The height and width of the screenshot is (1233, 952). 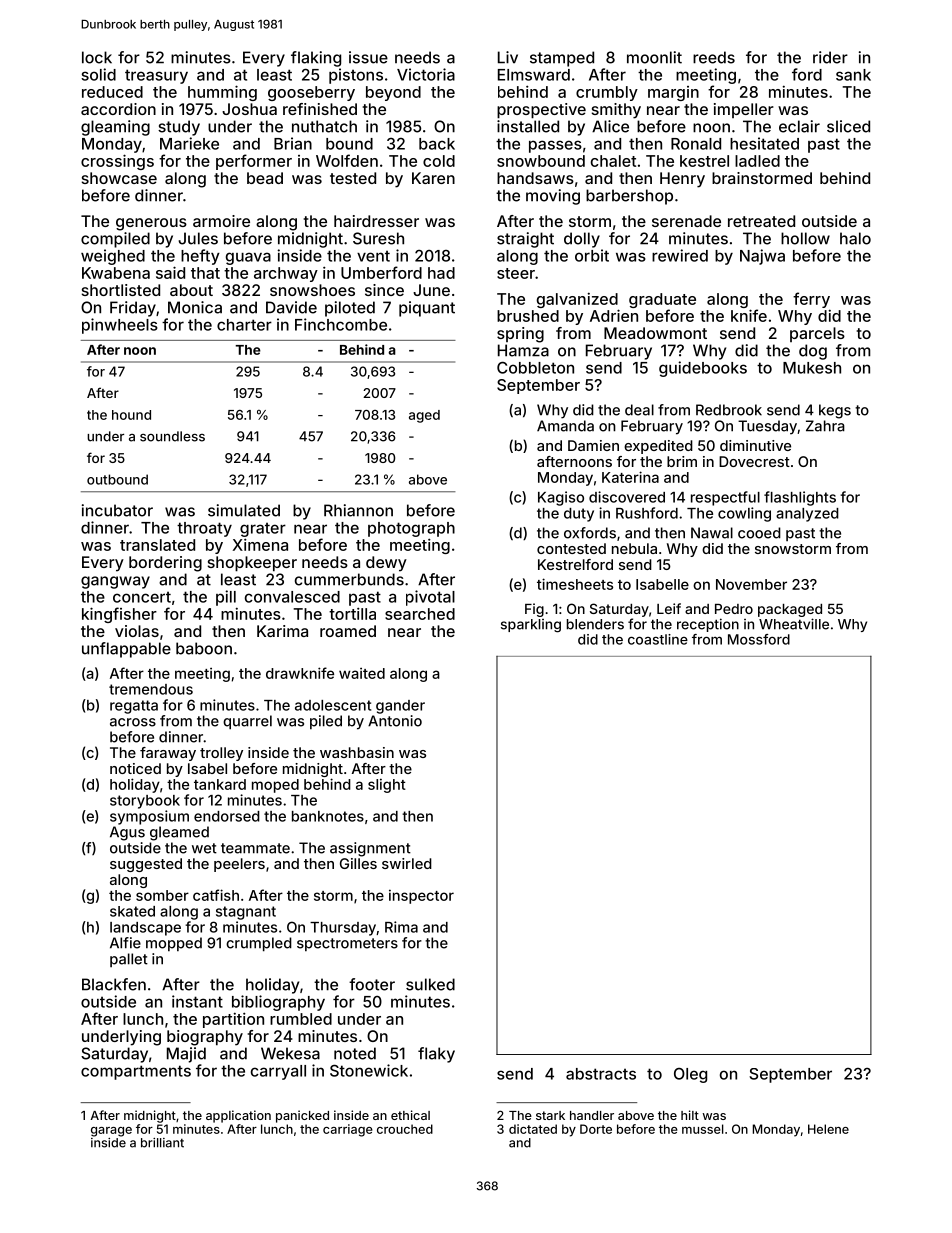 What do you see at coordinates (97, 57) in the screenshot?
I see `lock` at bounding box center [97, 57].
